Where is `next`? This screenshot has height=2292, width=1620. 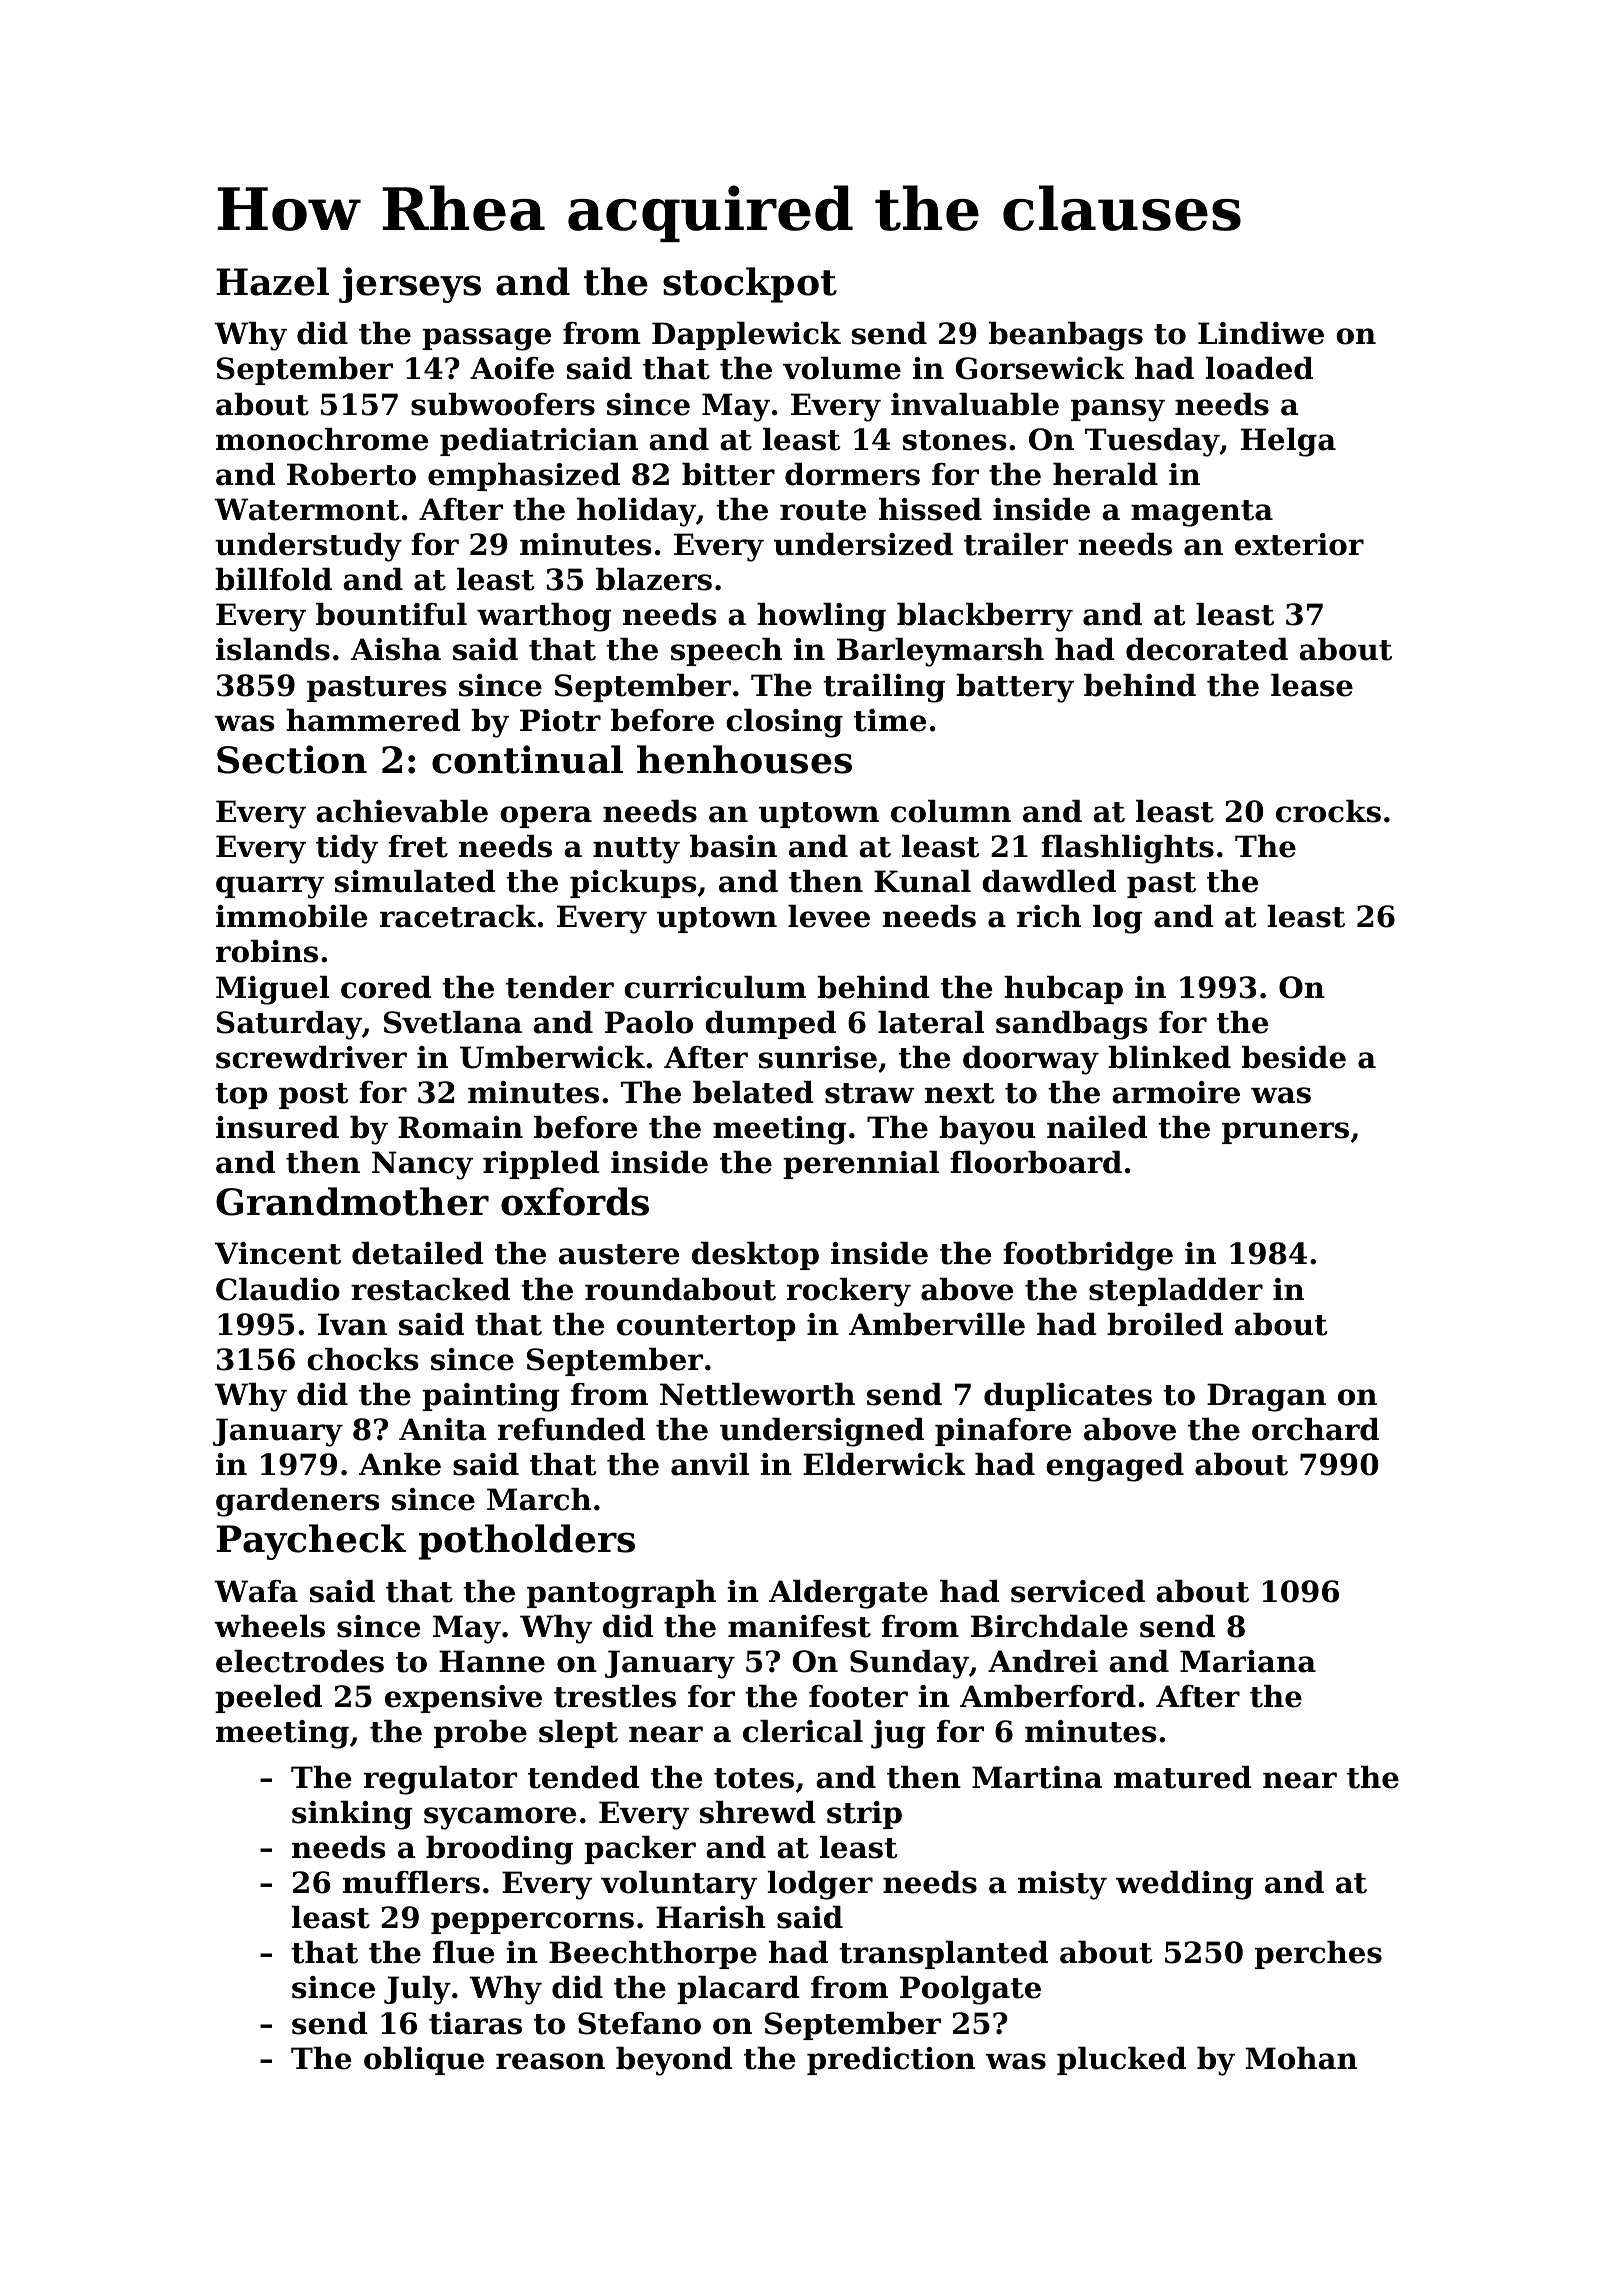
next is located at coordinates (959, 1093).
